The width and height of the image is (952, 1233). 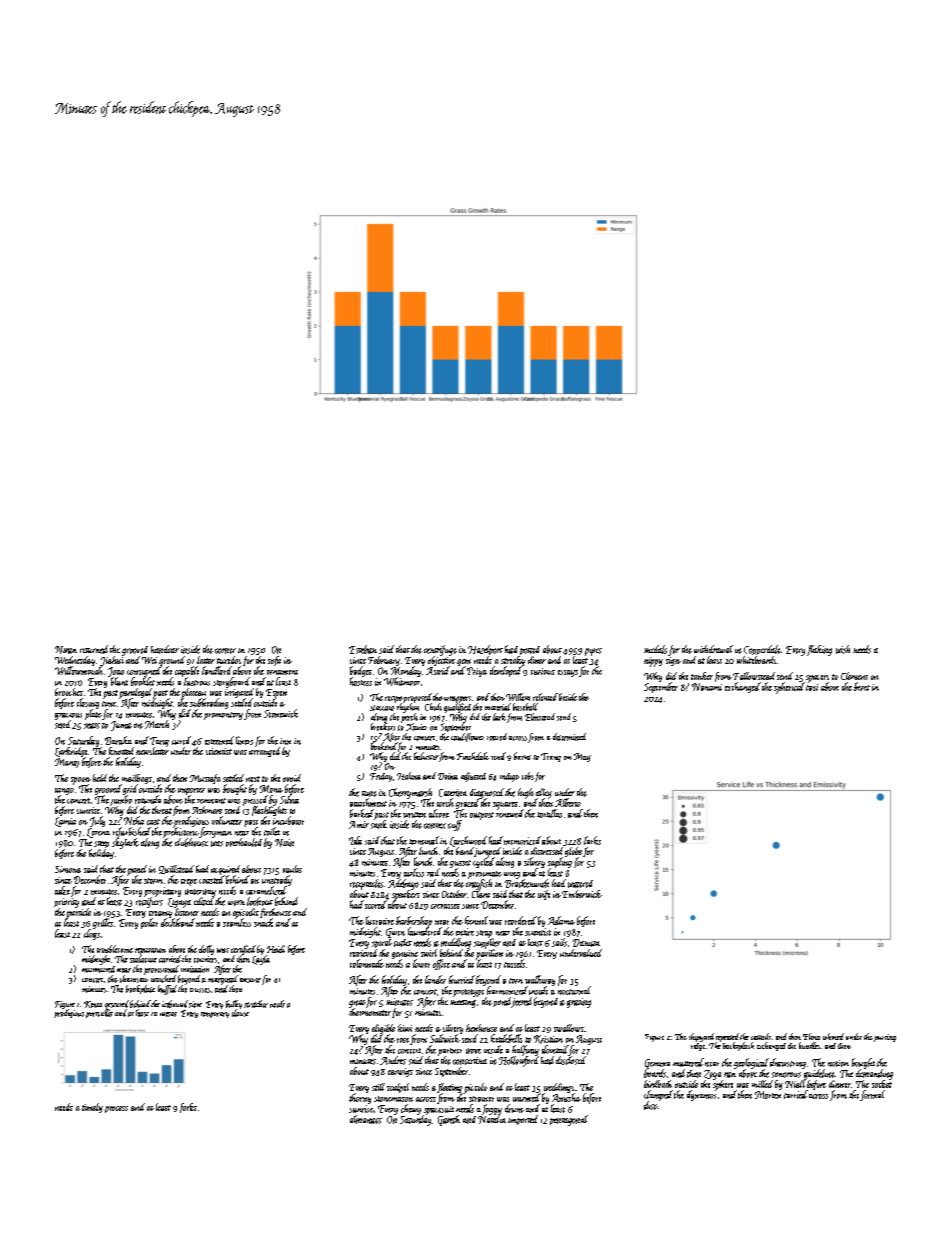 I want to click on meeting, so click(x=463, y=1004).
